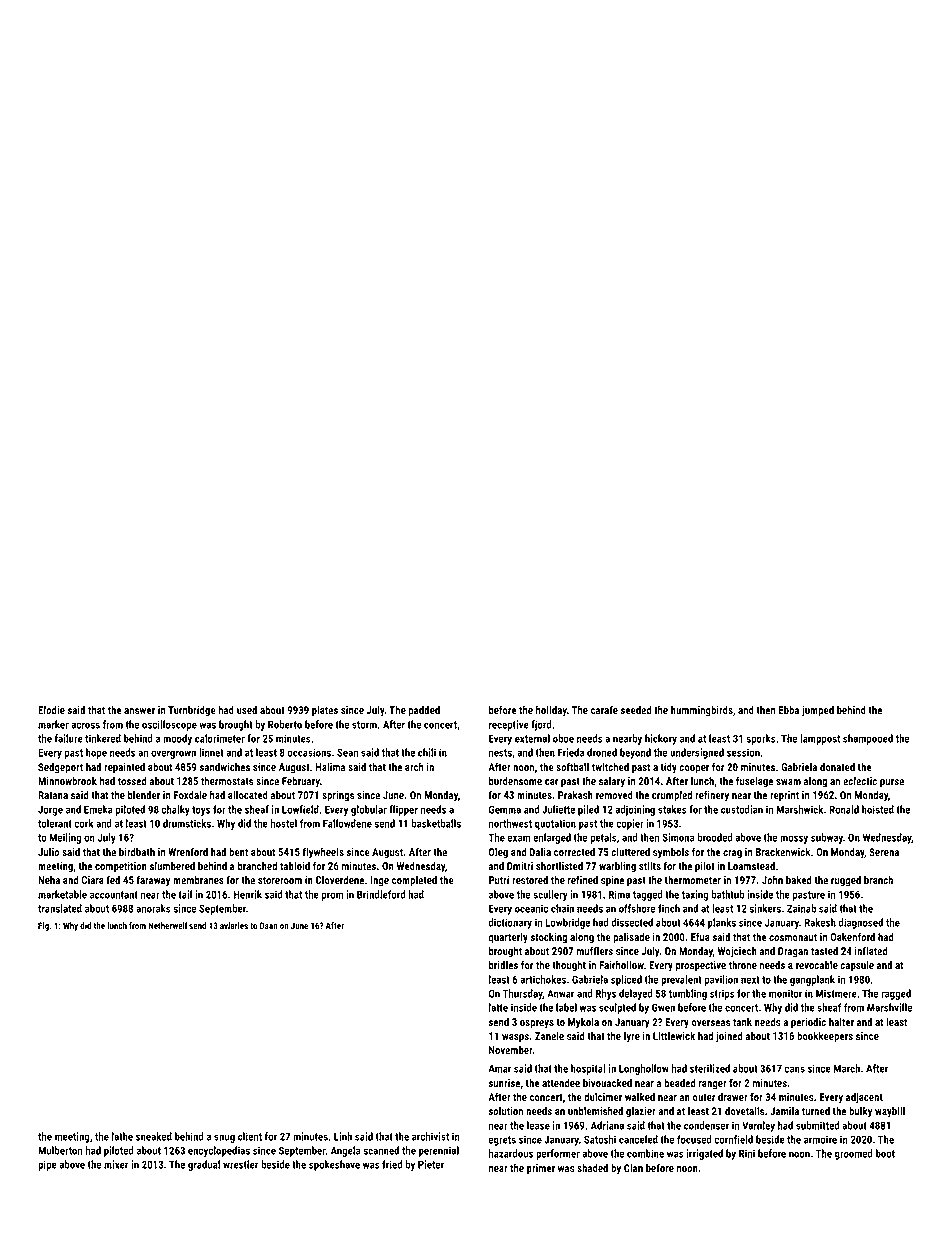 This image has height=1233, width=952. Describe the element at coordinates (153, 908) in the image. I see `anoraks` at that location.
